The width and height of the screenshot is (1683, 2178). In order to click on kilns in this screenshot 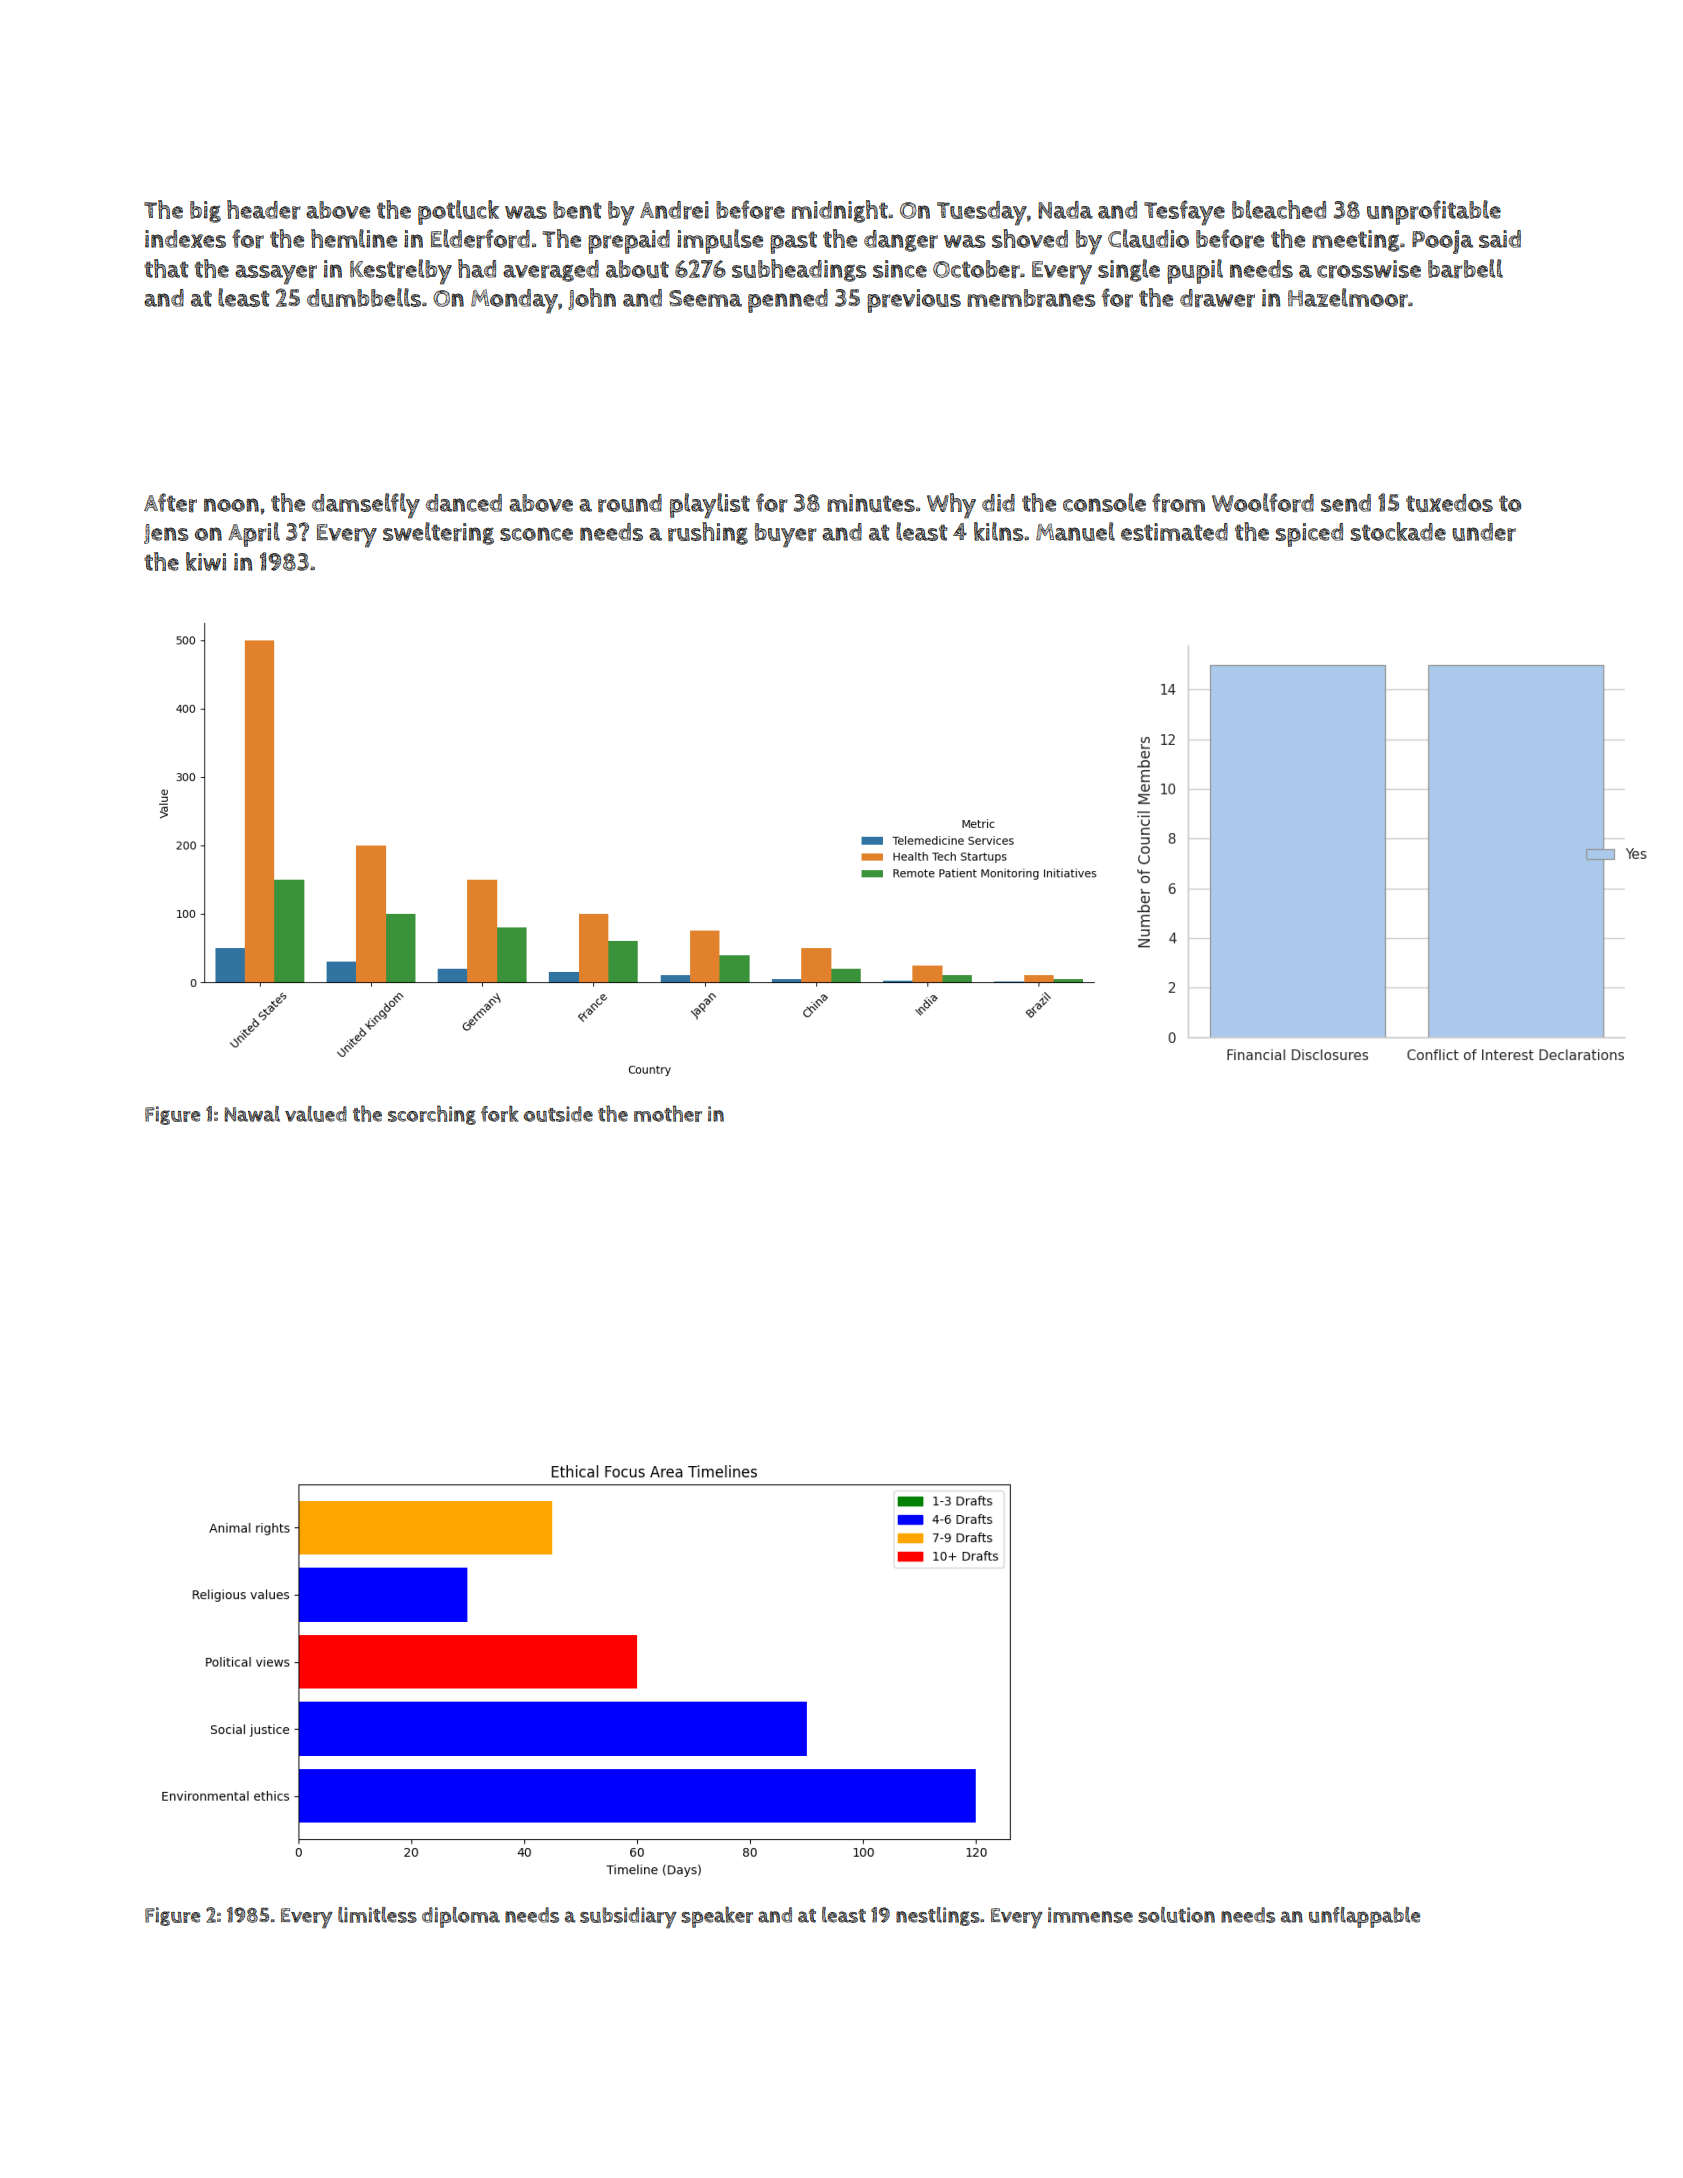, I will do `click(999, 531)`.
